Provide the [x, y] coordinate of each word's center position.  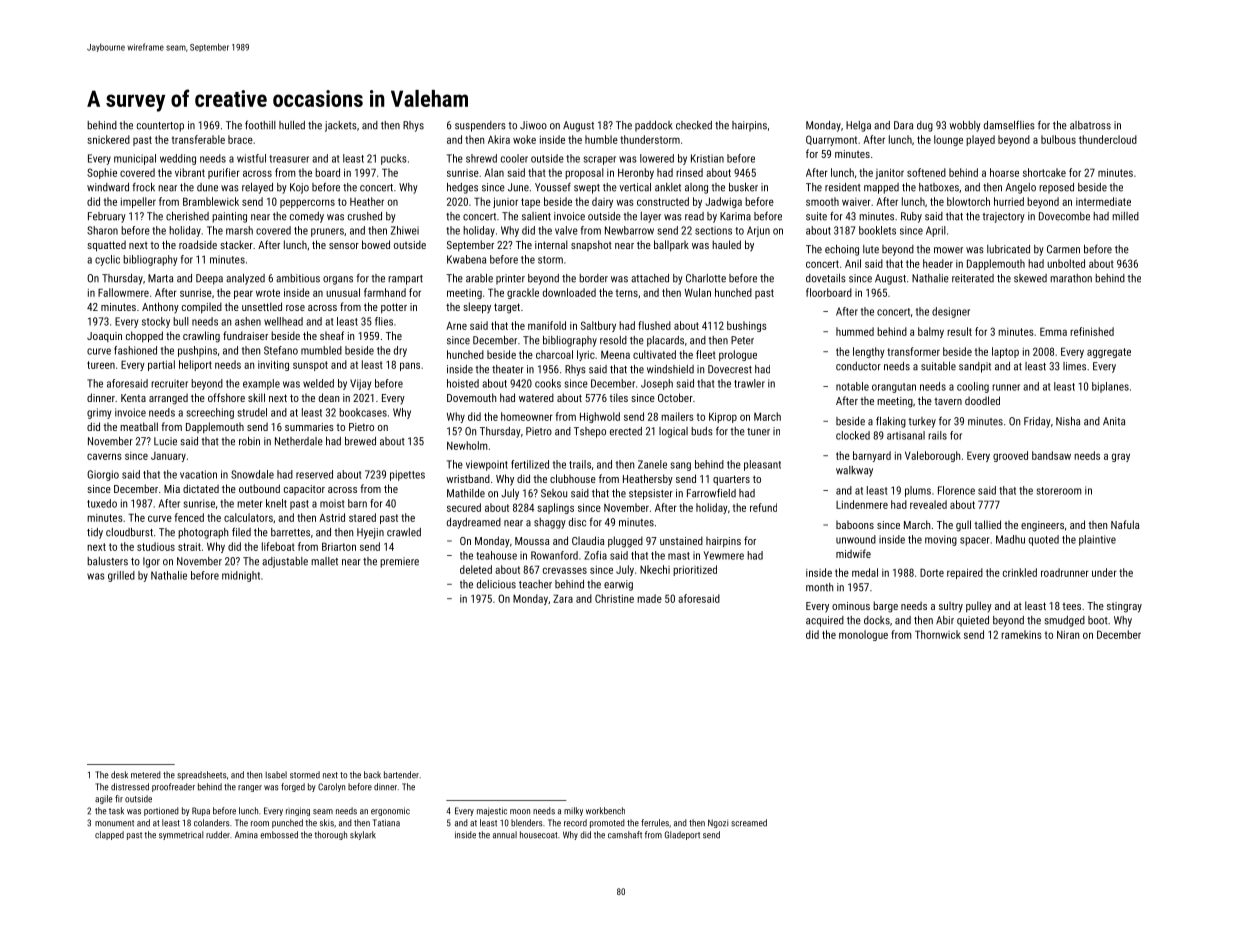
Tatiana [386, 823]
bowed [376, 244]
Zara [563, 598]
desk [119, 775]
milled [1125, 216]
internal [551, 244]
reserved [314, 474]
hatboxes [939, 187]
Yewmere [724, 555]
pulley [979, 607]
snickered [108, 139]
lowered [657, 158]
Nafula [1125, 524]
